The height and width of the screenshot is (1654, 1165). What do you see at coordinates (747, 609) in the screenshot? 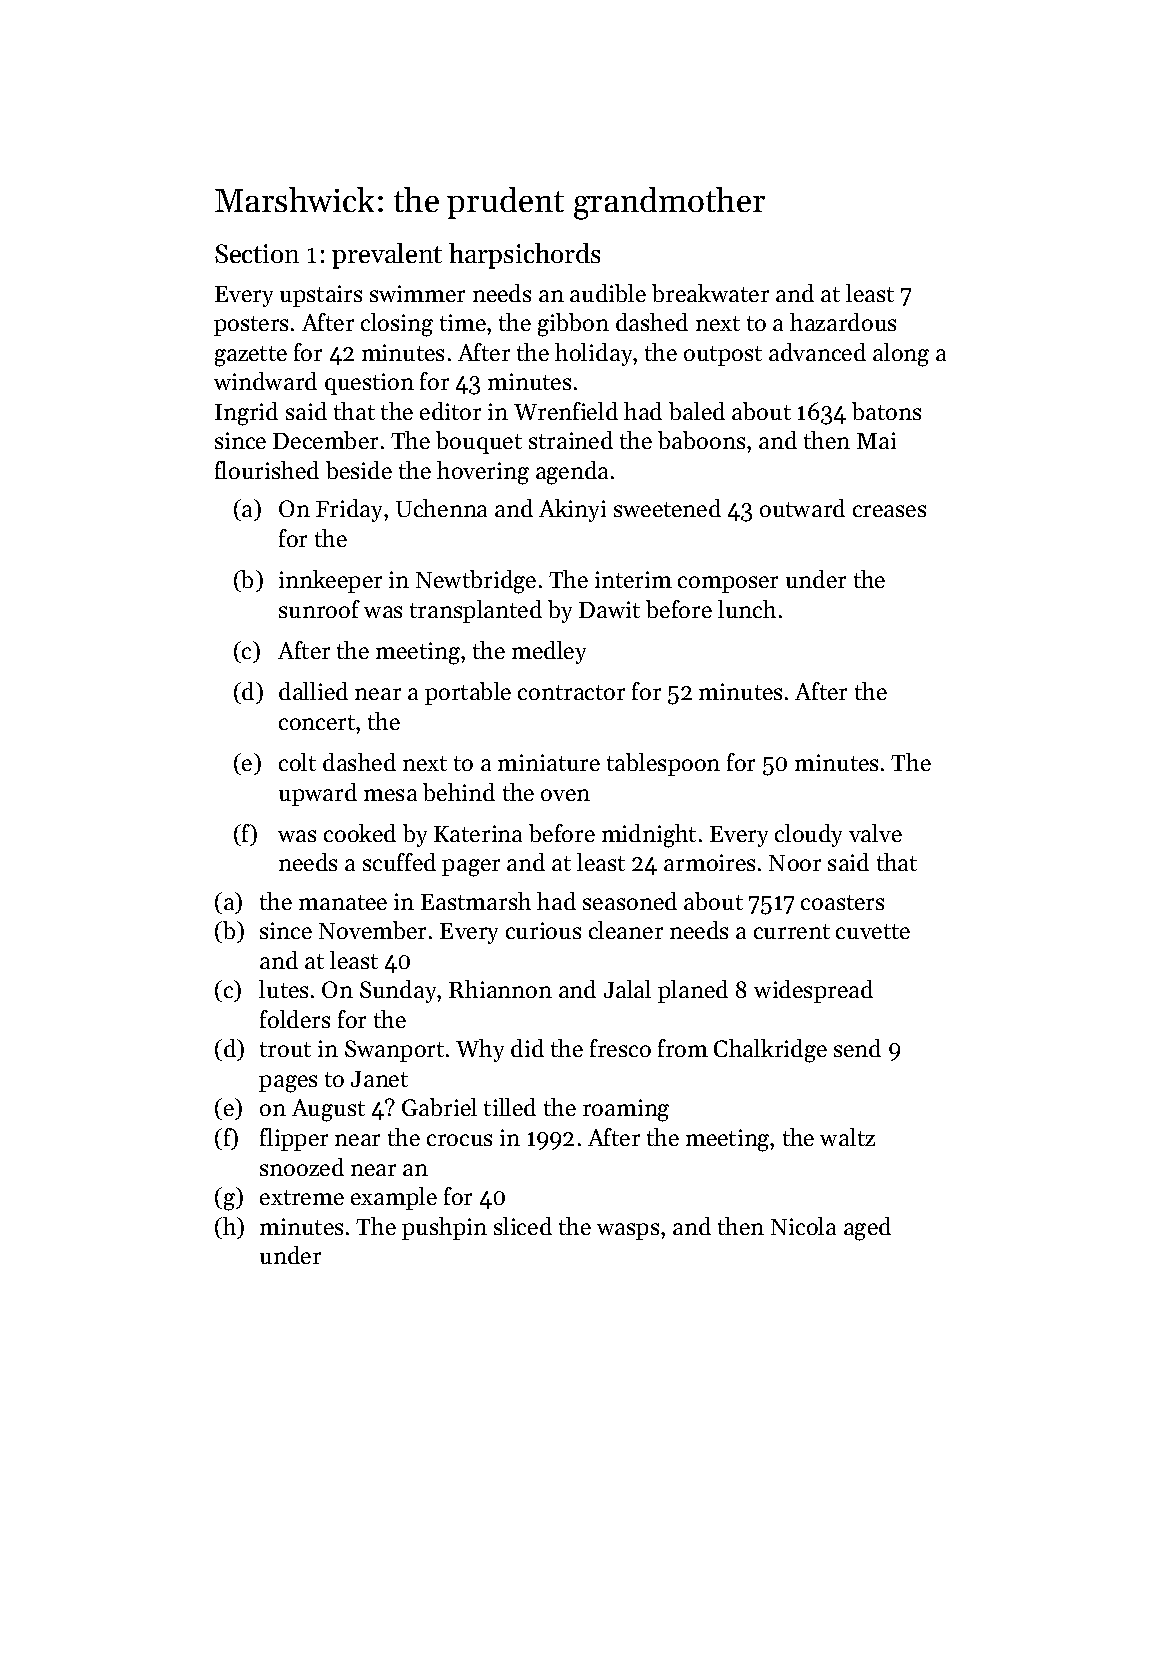
I see `lunch` at bounding box center [747, 609].
